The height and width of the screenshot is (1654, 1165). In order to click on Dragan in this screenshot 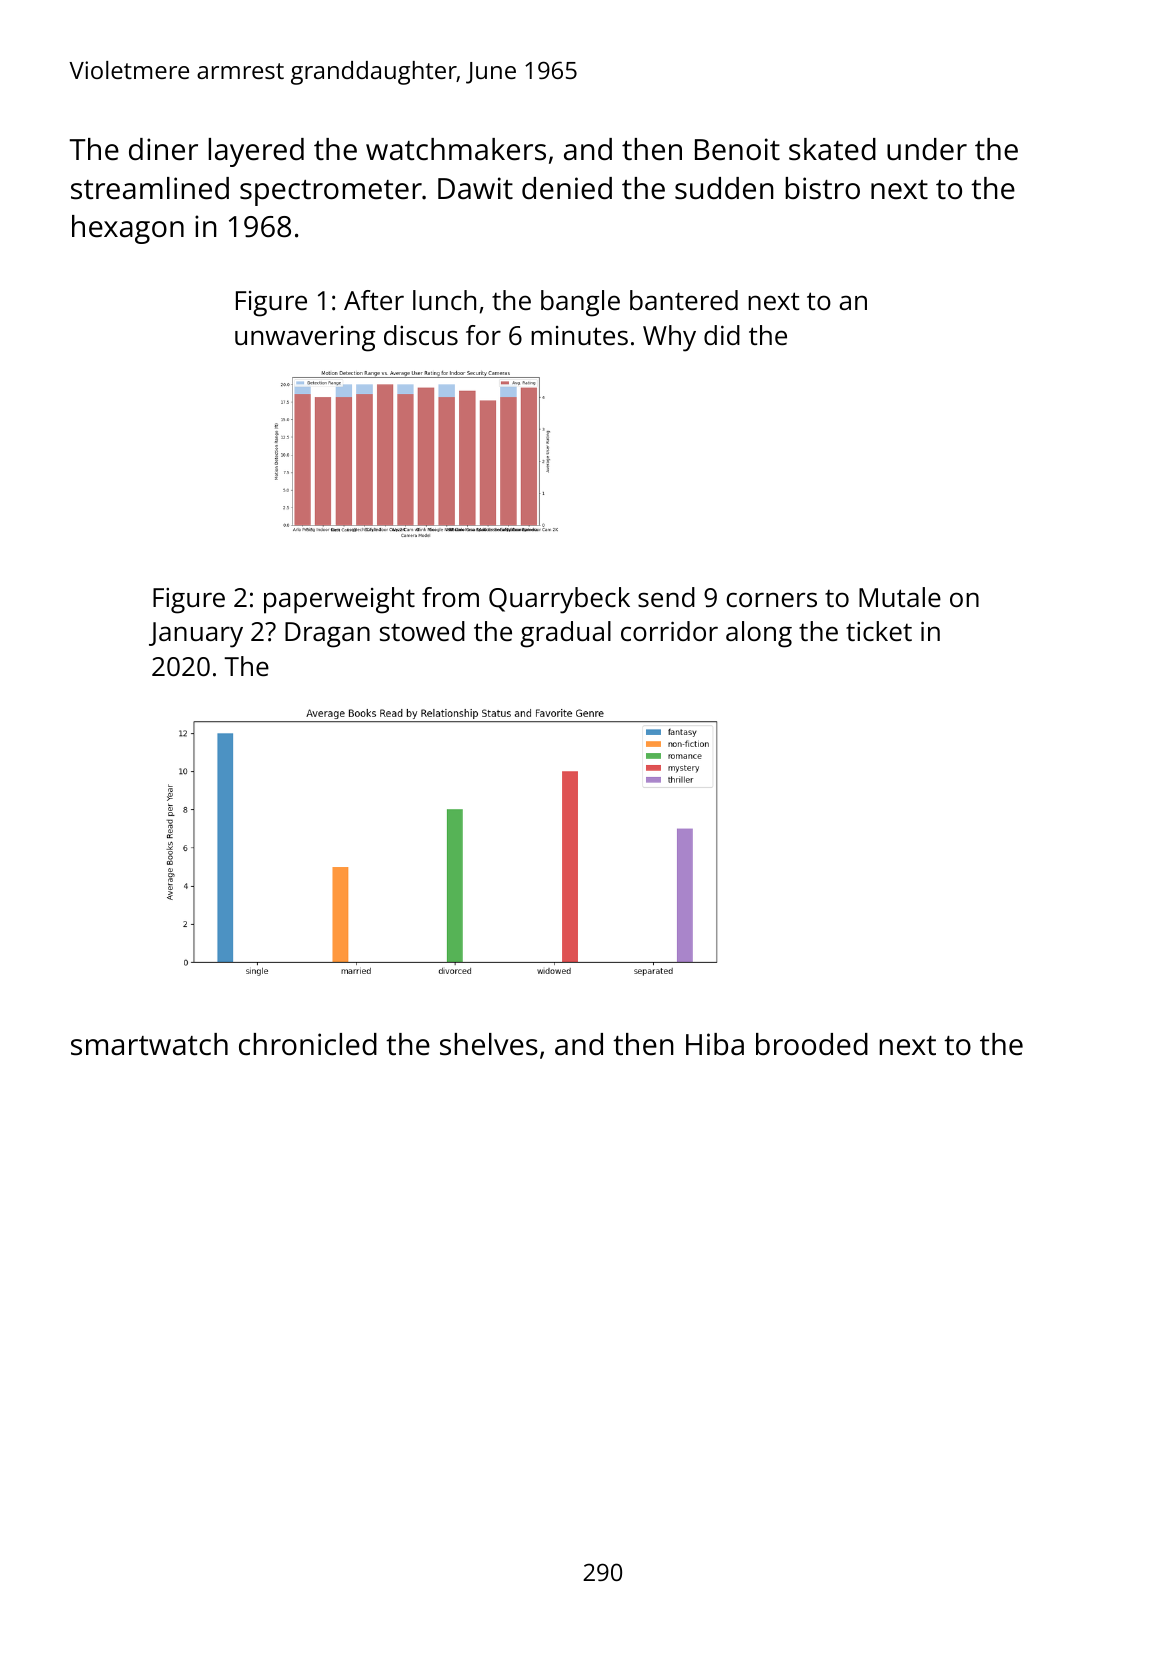, I will do `click(327, 635)`.
